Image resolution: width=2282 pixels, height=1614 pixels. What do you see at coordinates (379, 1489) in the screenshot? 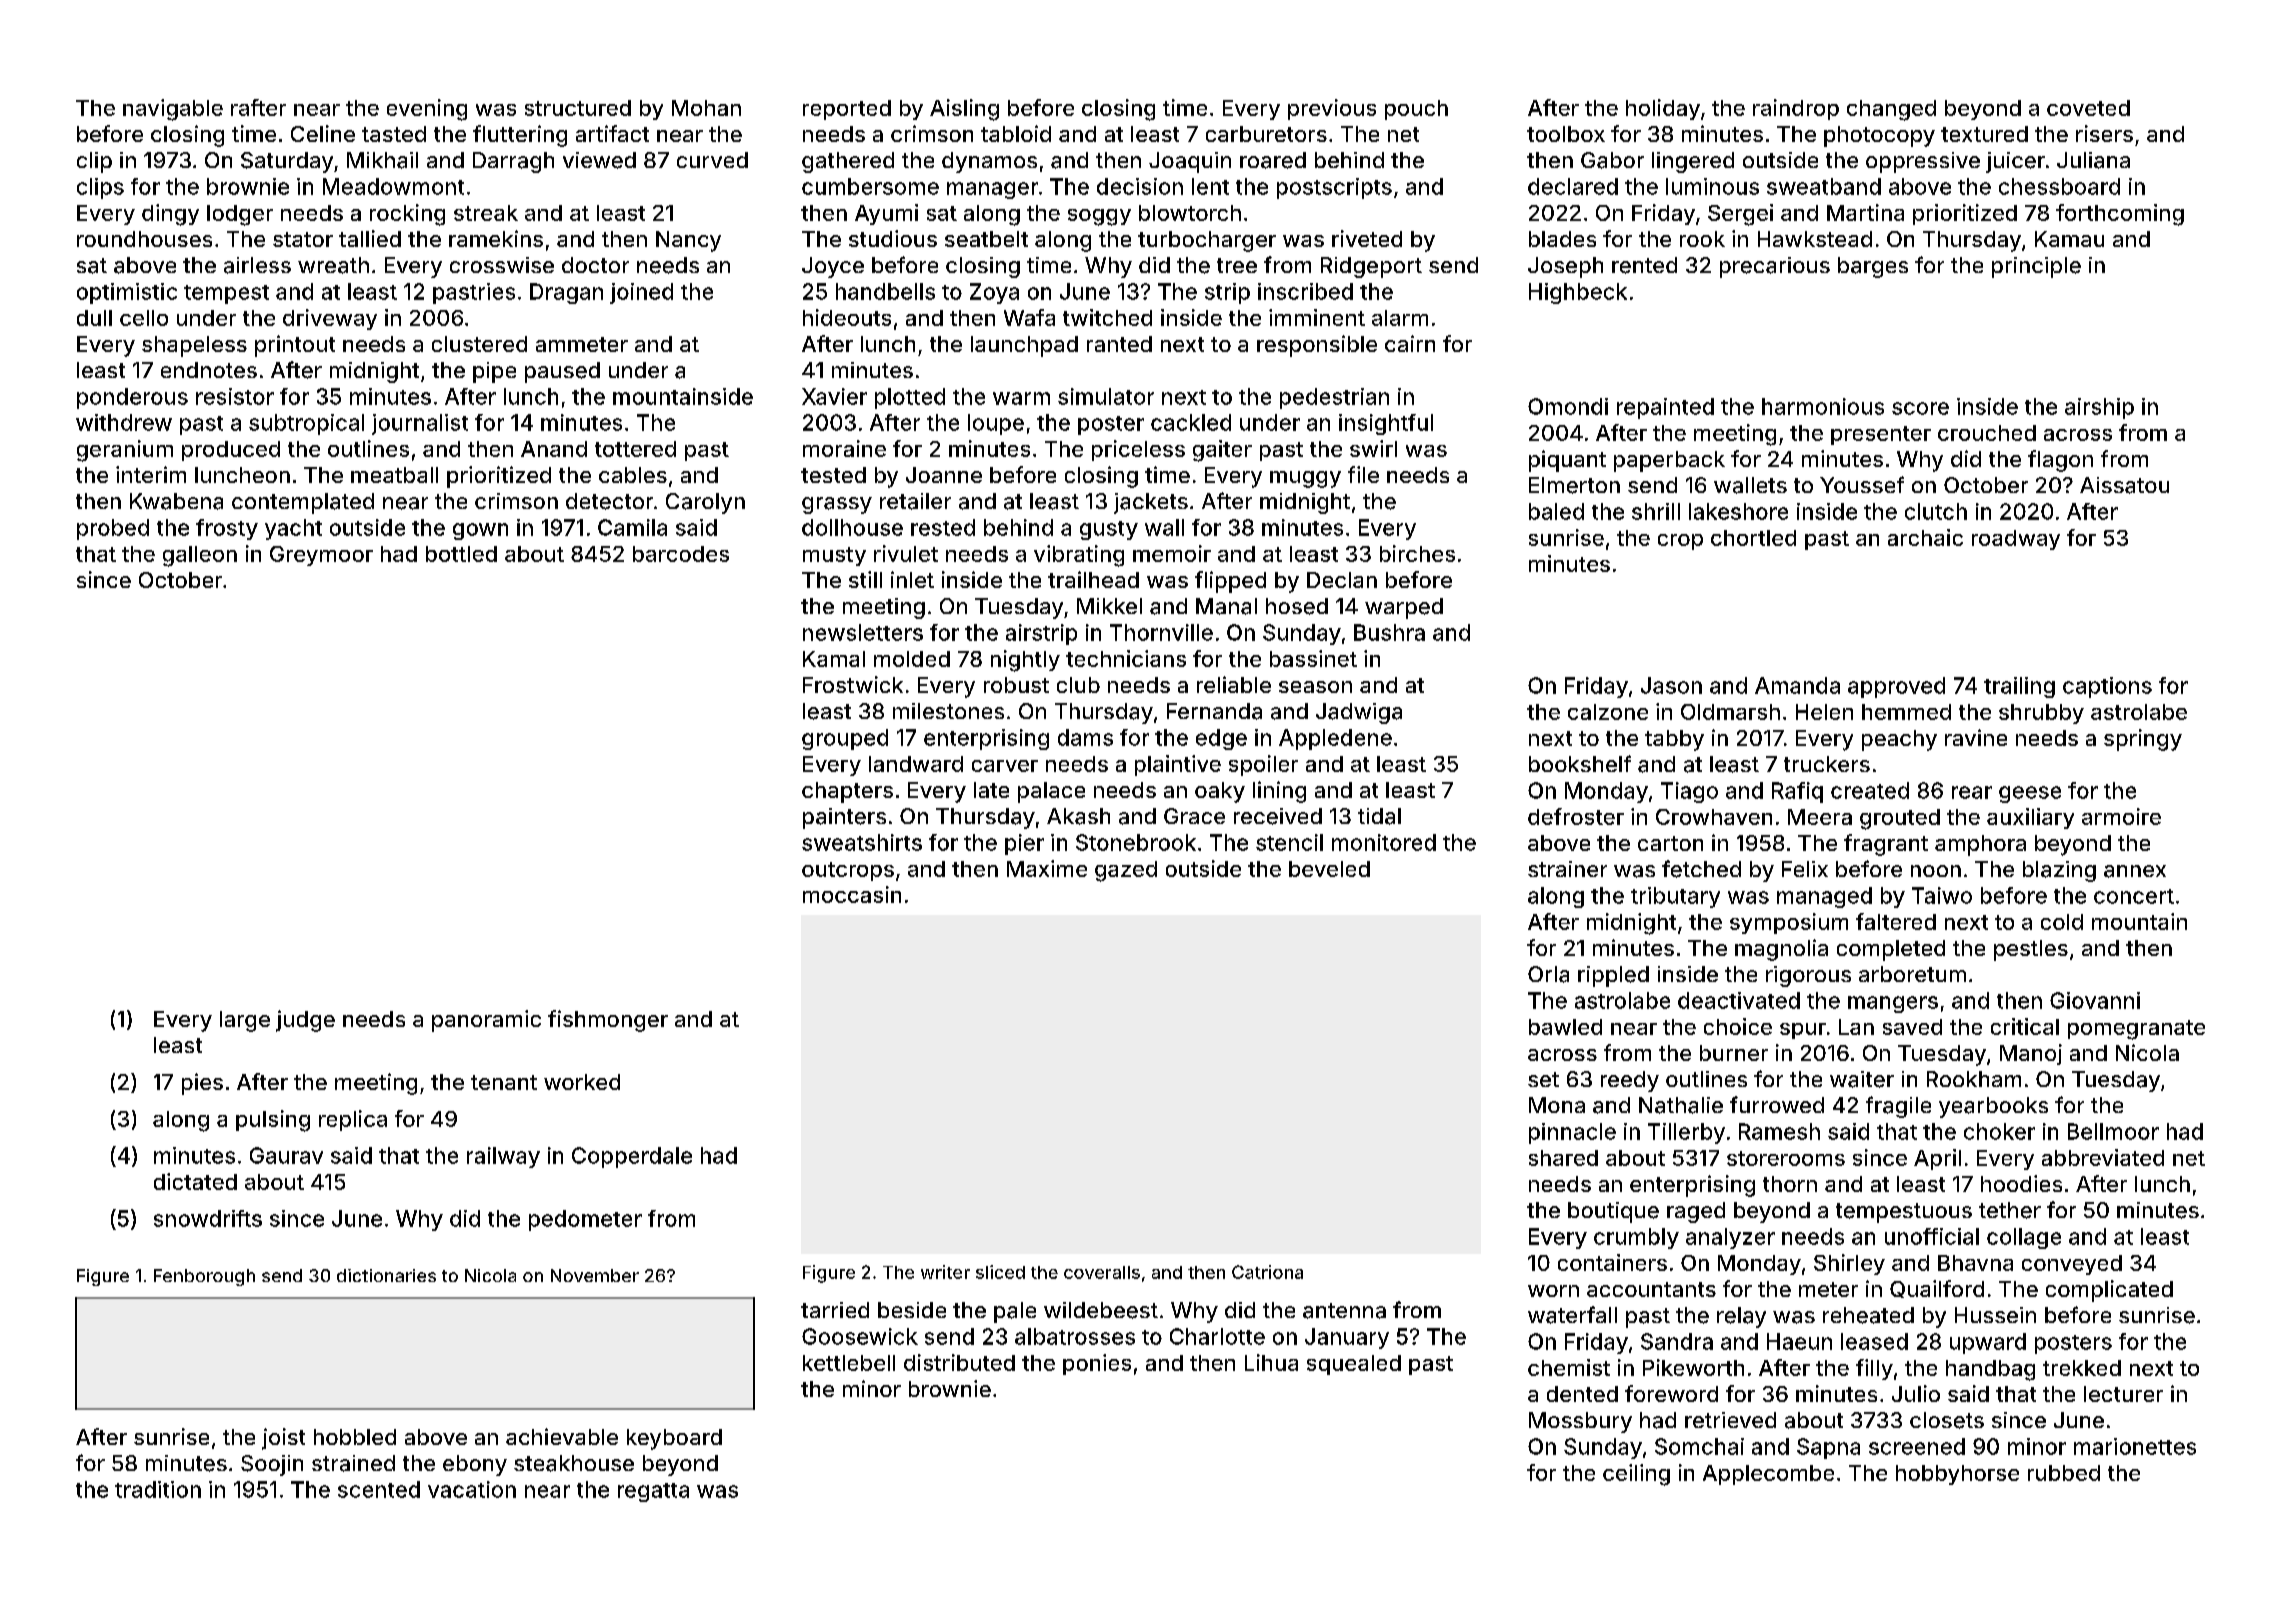
I see `scented` at bounding box center [379, 1489].
